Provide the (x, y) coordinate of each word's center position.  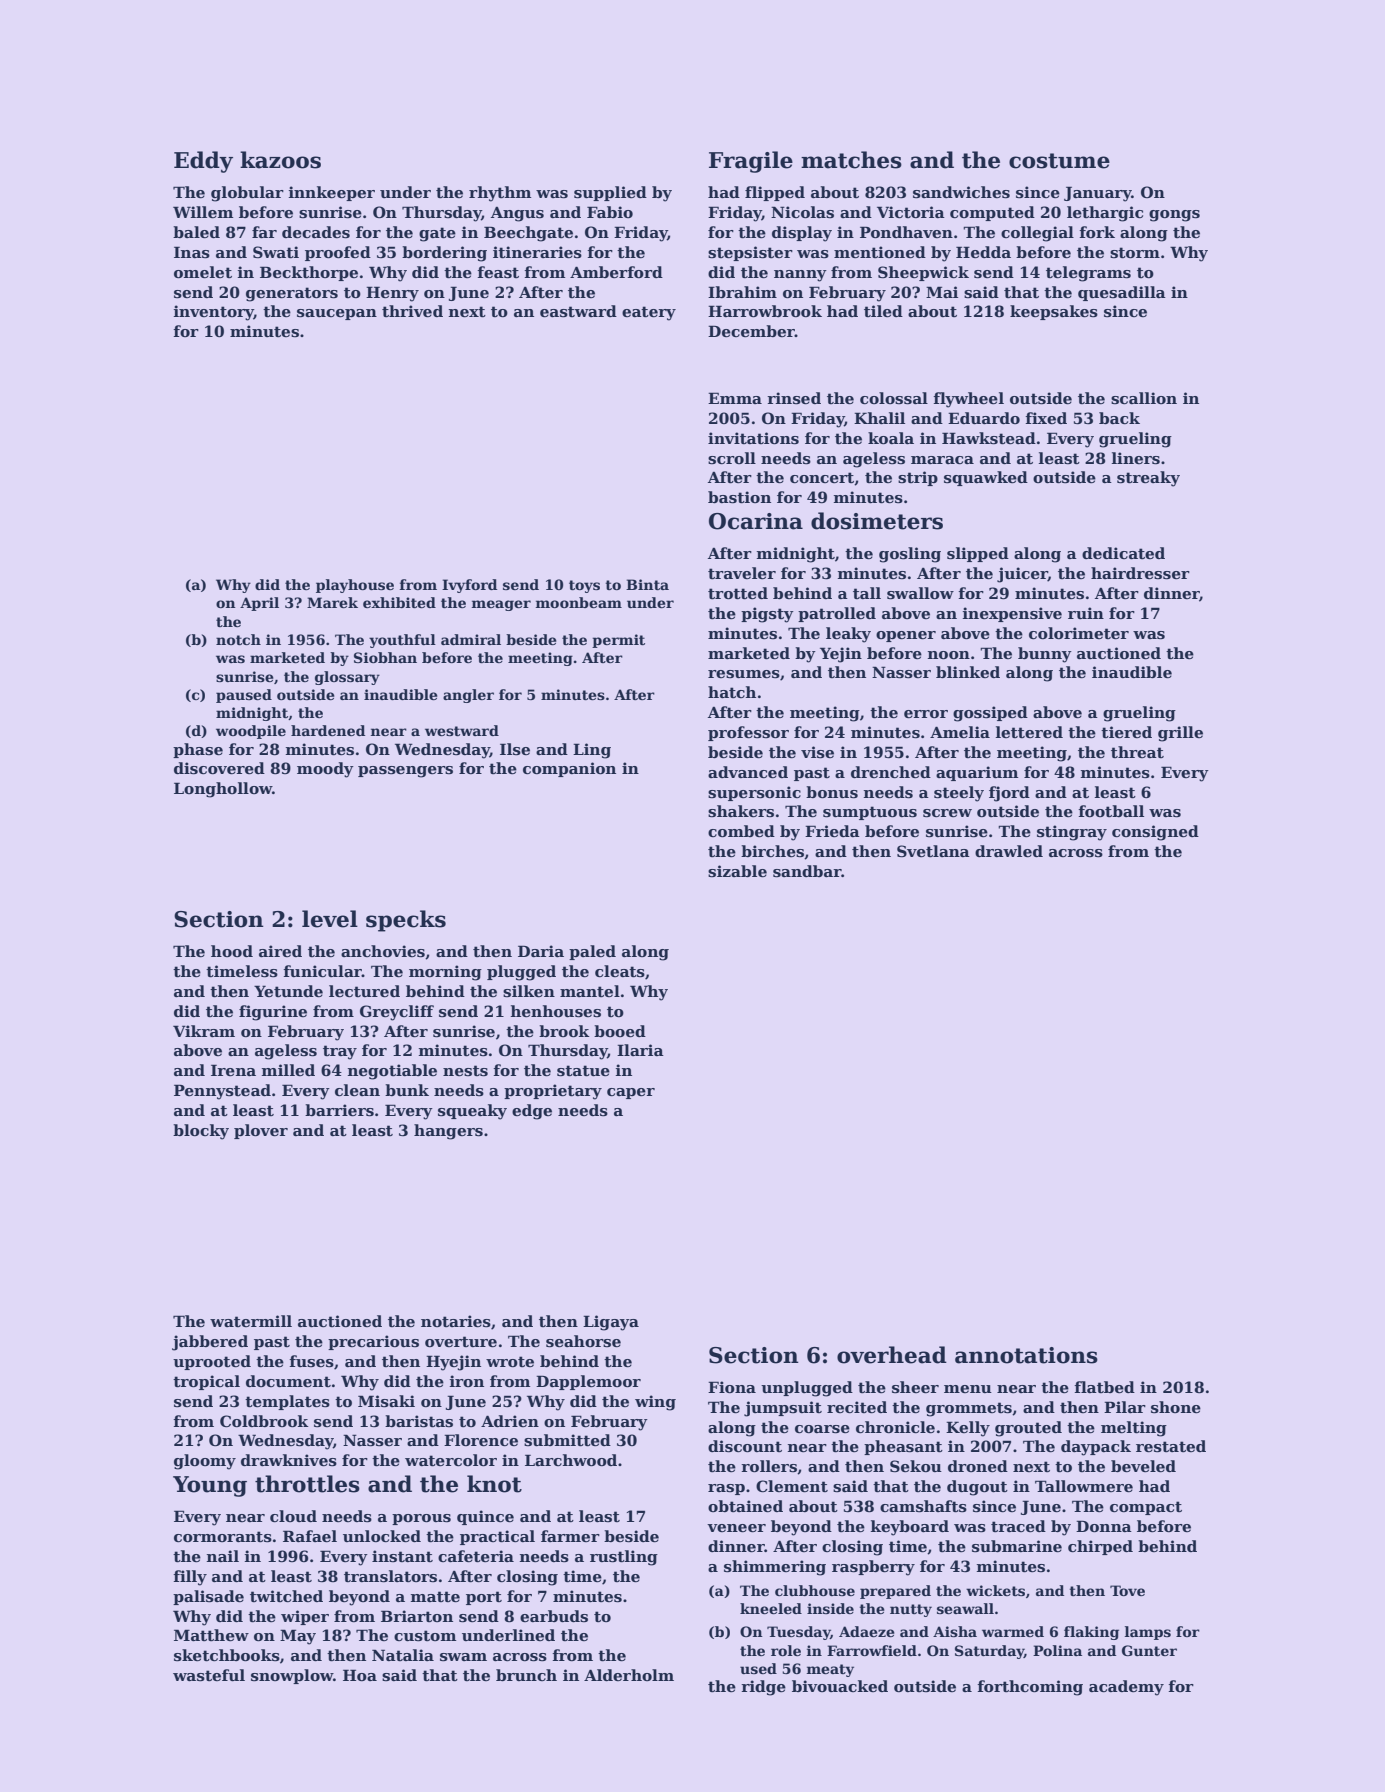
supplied (610, 193)
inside (830, 1608)
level (330, 919)
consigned (1155, 833)
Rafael (310, 1536)
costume (1059, 161)
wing (655, 1403)
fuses (311, 1361)
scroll (732, 458)
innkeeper (332, 193)
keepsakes (1054, 312)
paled (592, 952)
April (259, 604)
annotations (1026, 1355)
